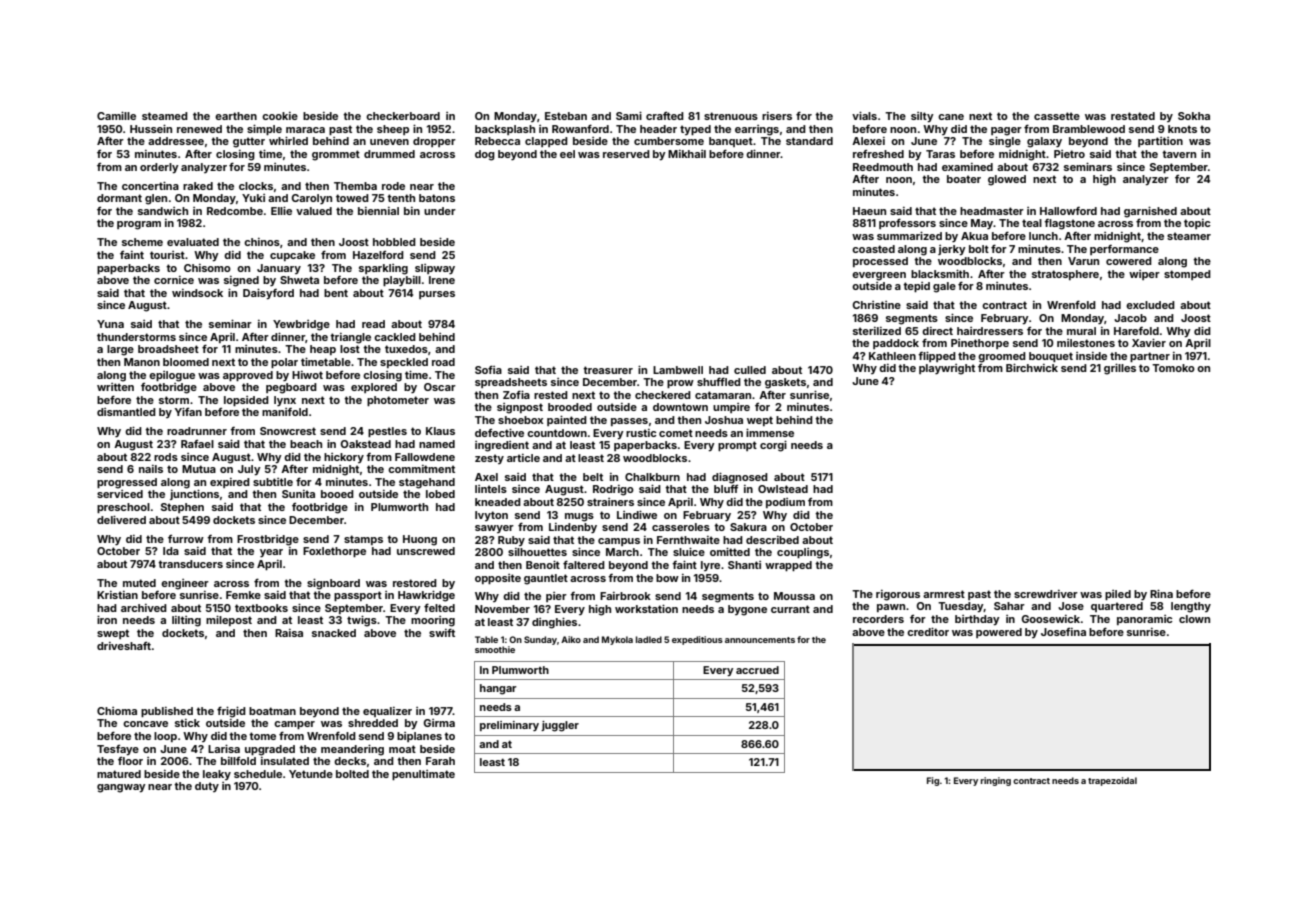 The image size is (1308, 924). Describe the element at coordinates (485, 155) in the page. I see `dog` at that location.
